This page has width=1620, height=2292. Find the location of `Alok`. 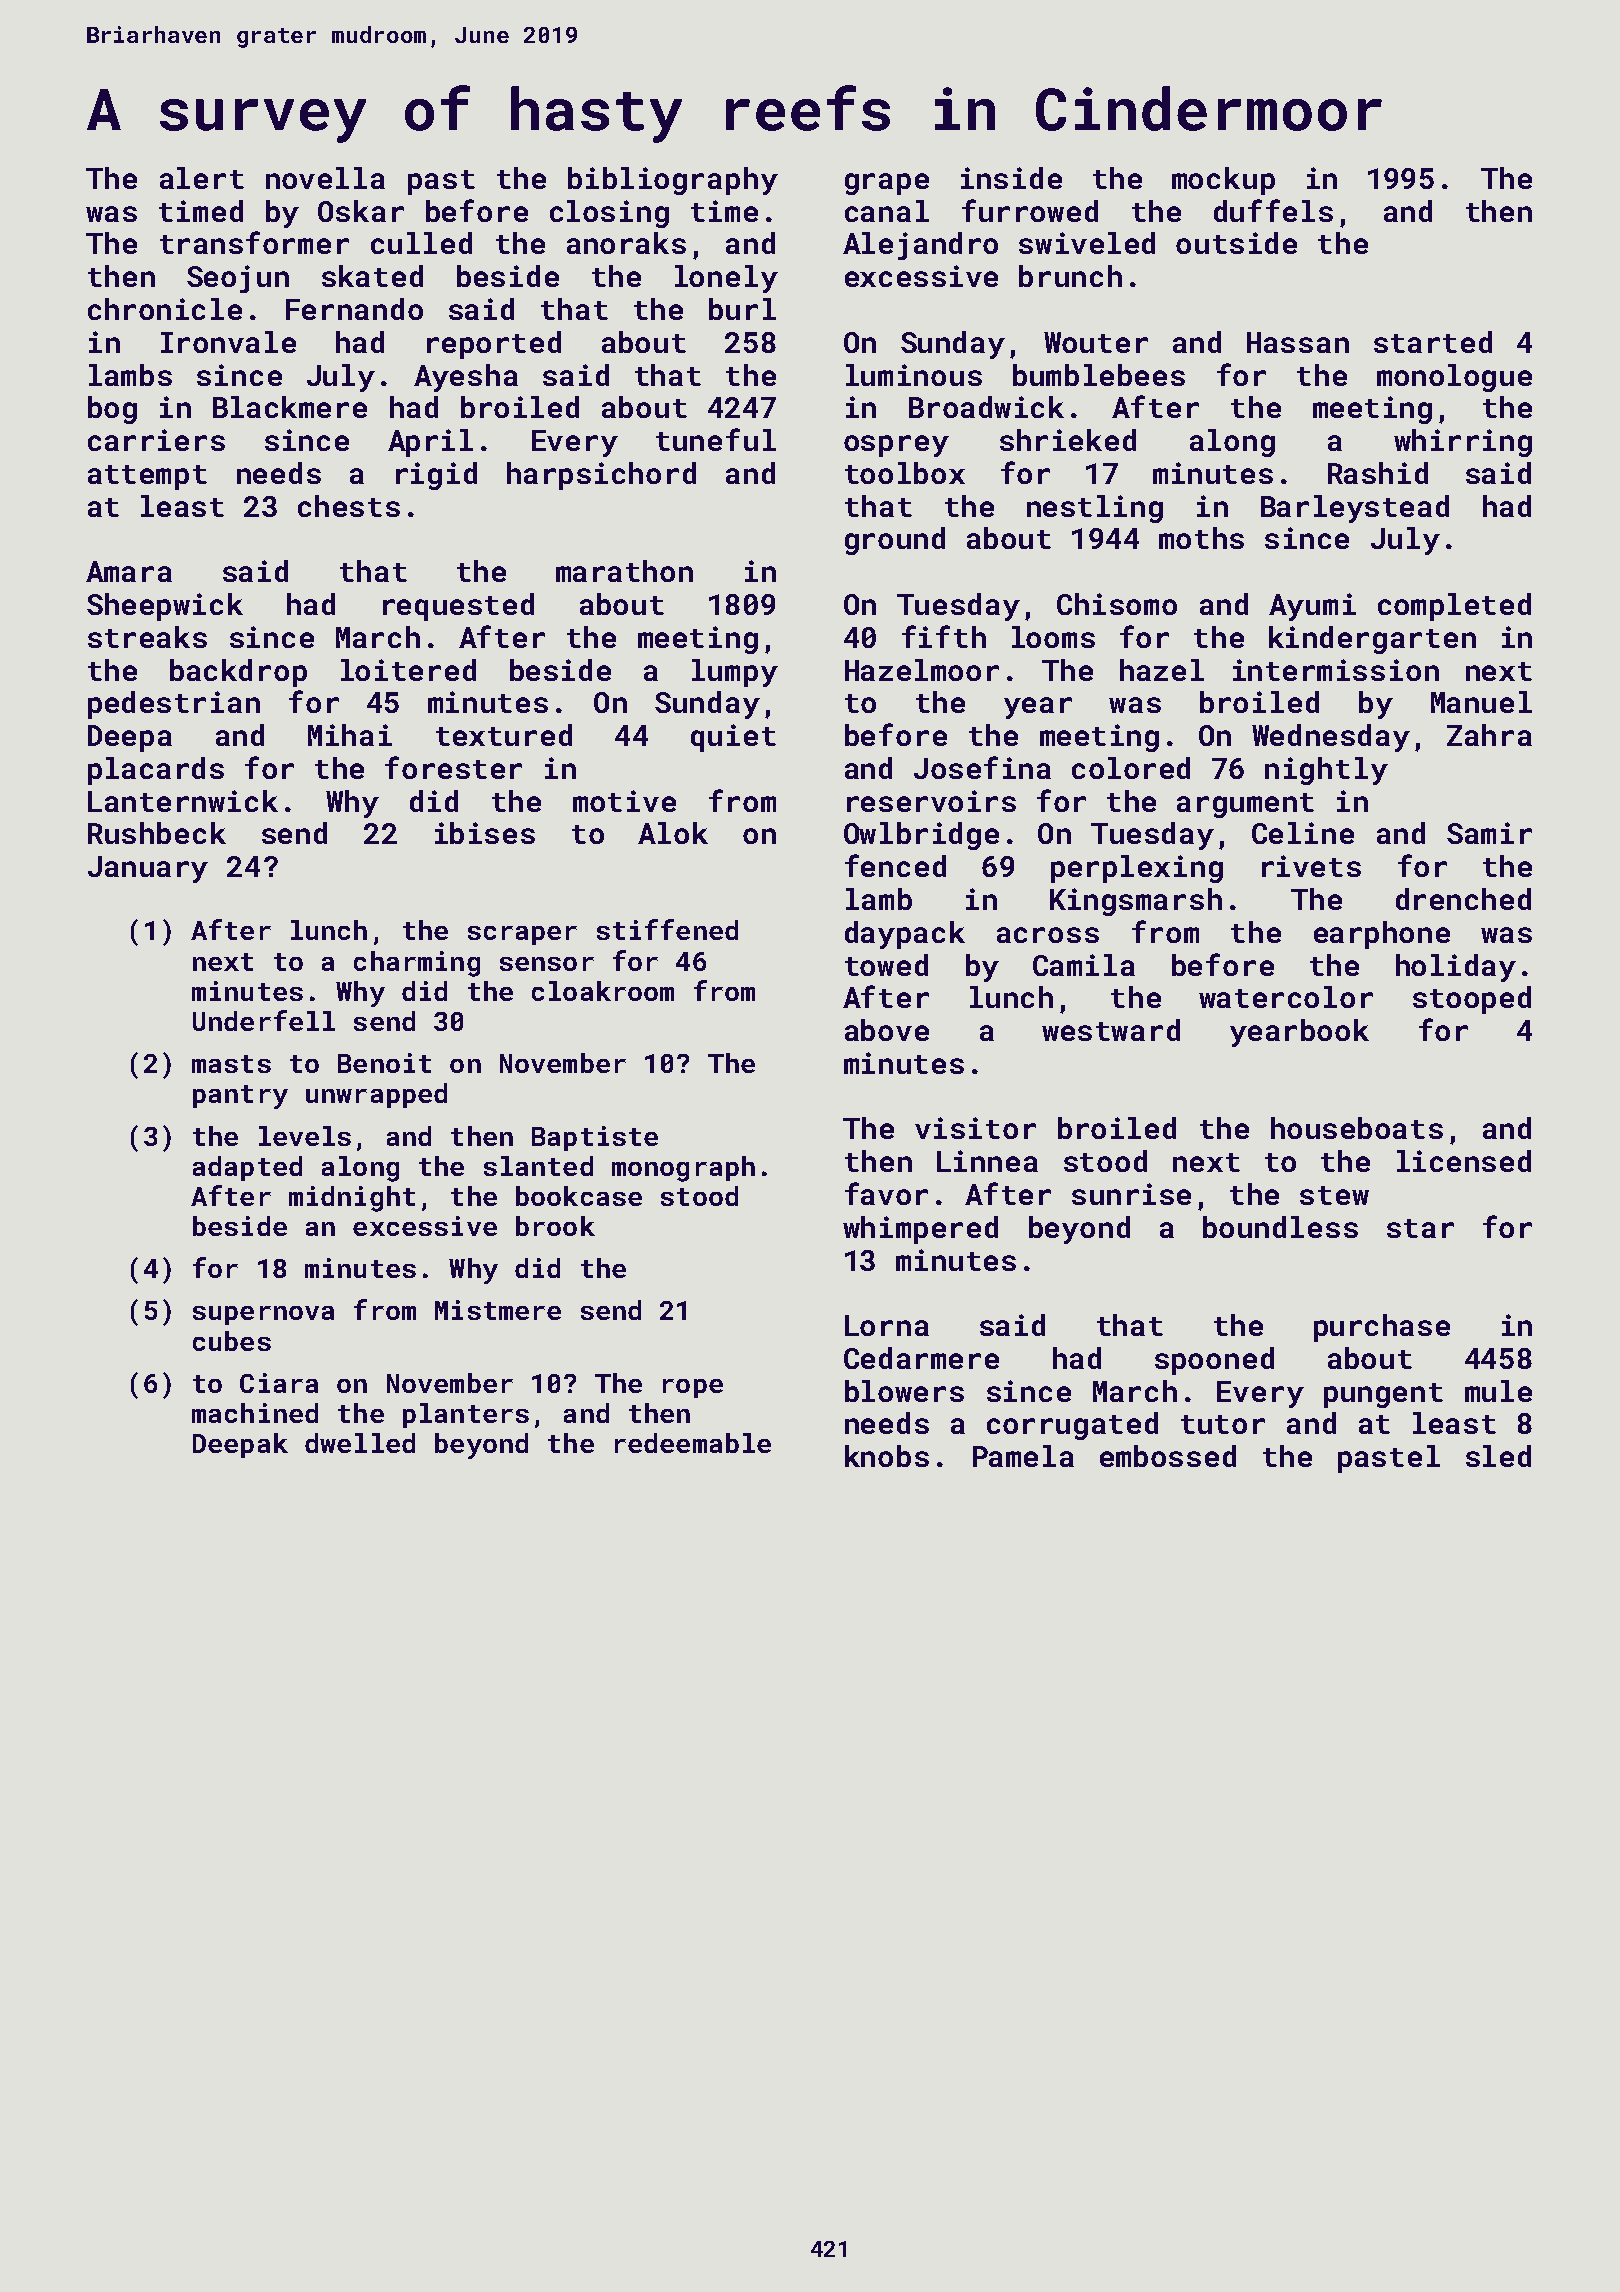

Alok is located at coordinates (673, 833).
